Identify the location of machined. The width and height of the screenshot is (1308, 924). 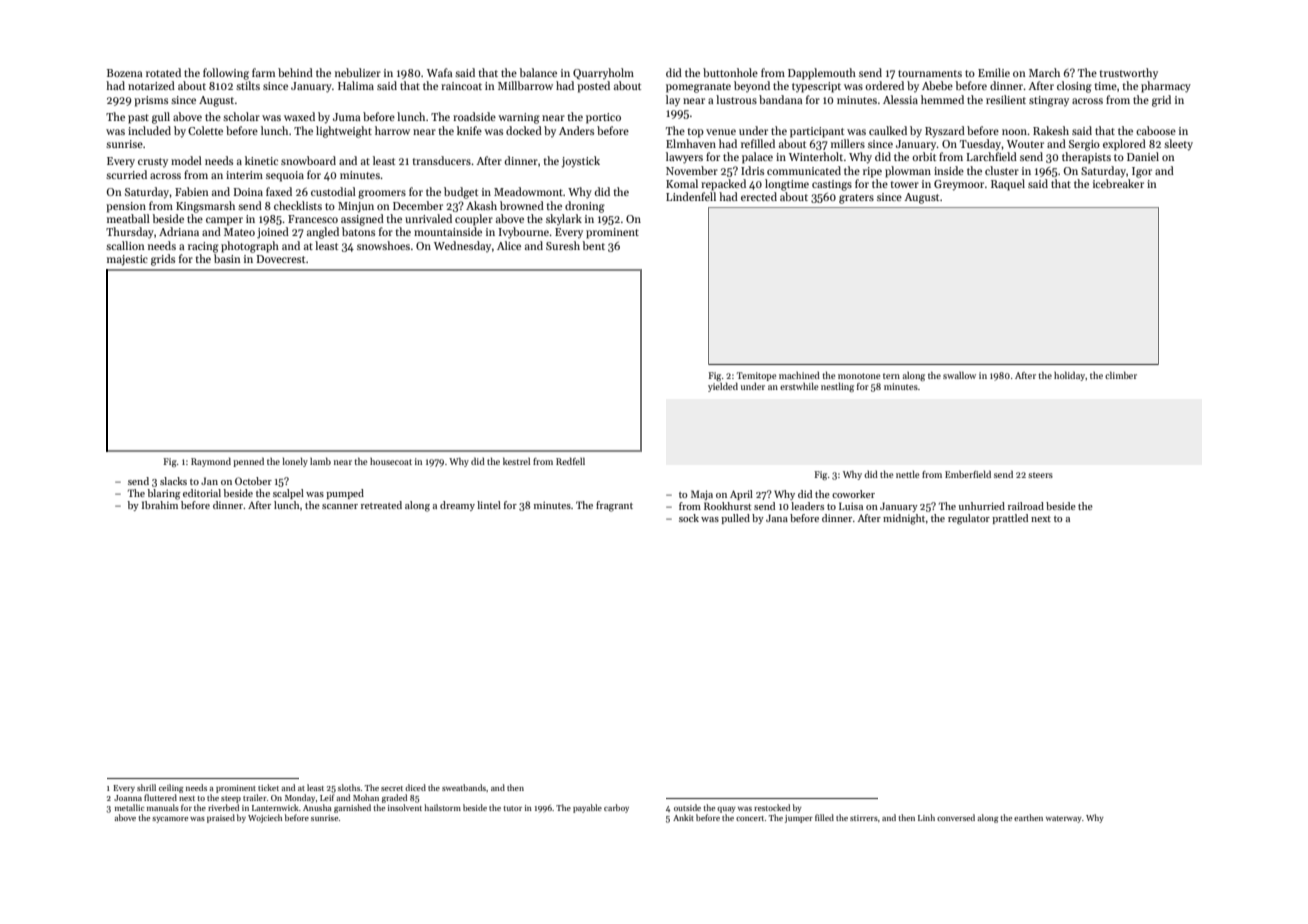
(799, 375).
